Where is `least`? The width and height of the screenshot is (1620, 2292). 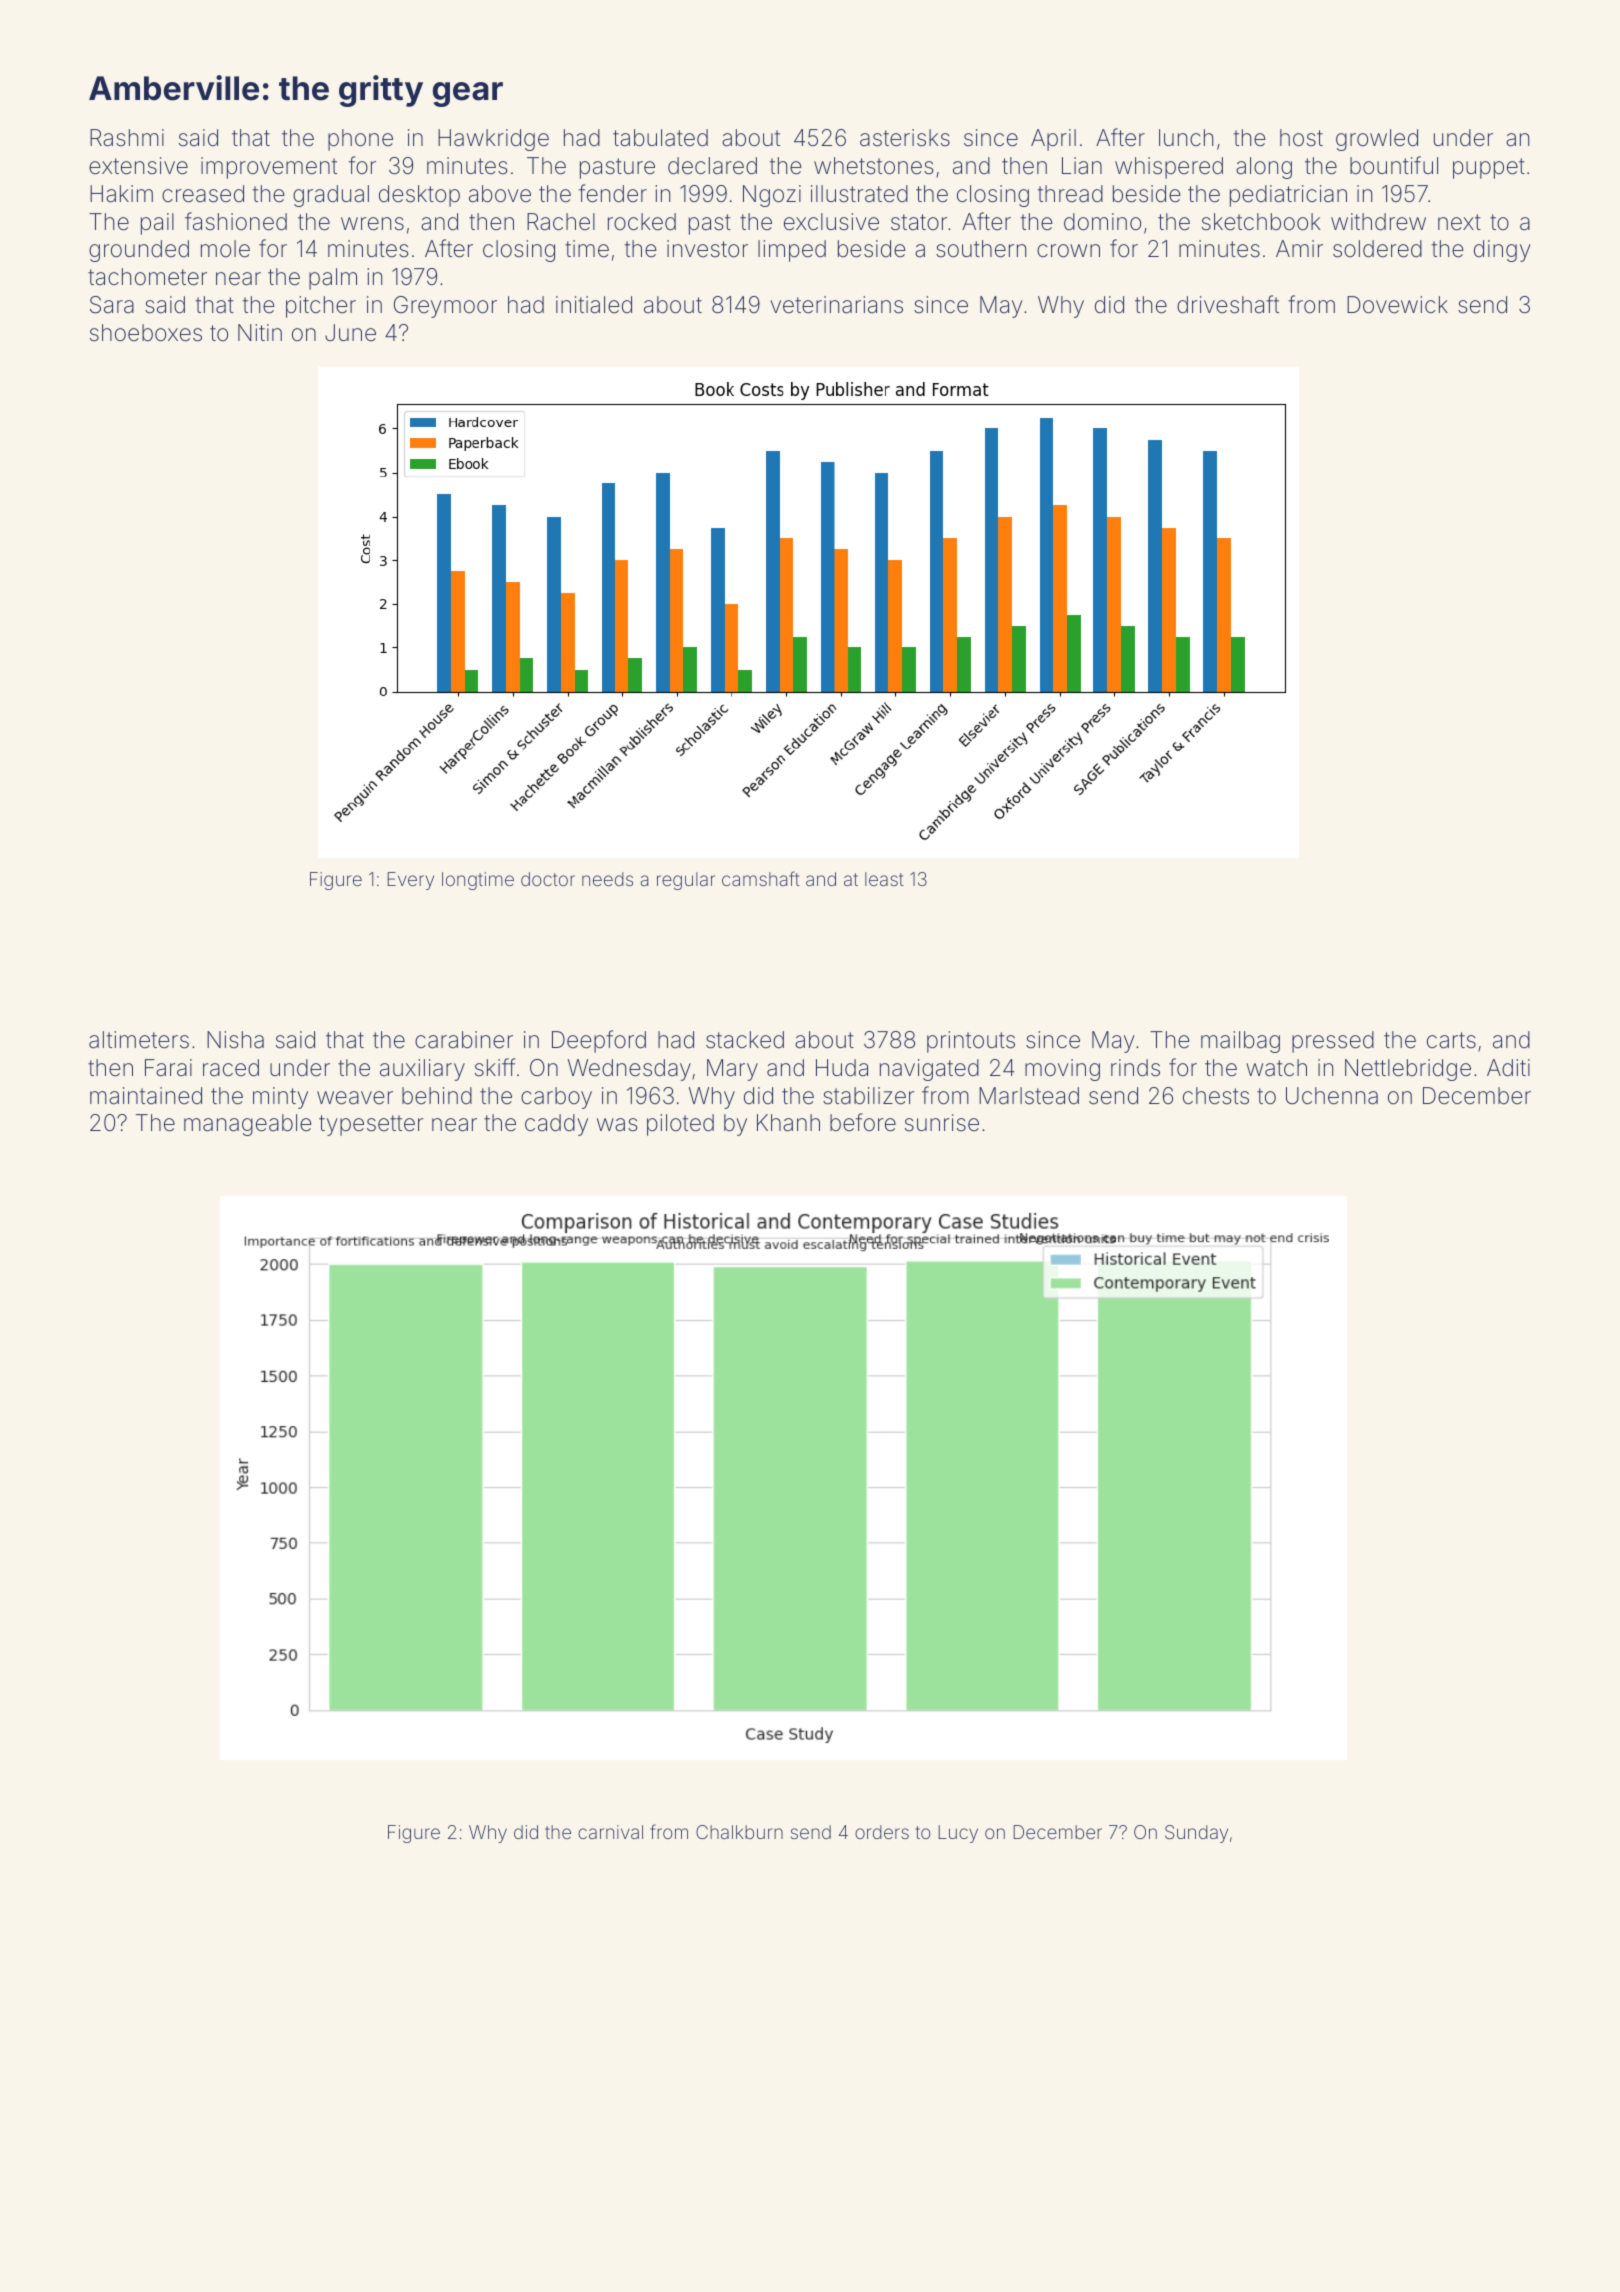 least is located at coordinates (884, 879).
